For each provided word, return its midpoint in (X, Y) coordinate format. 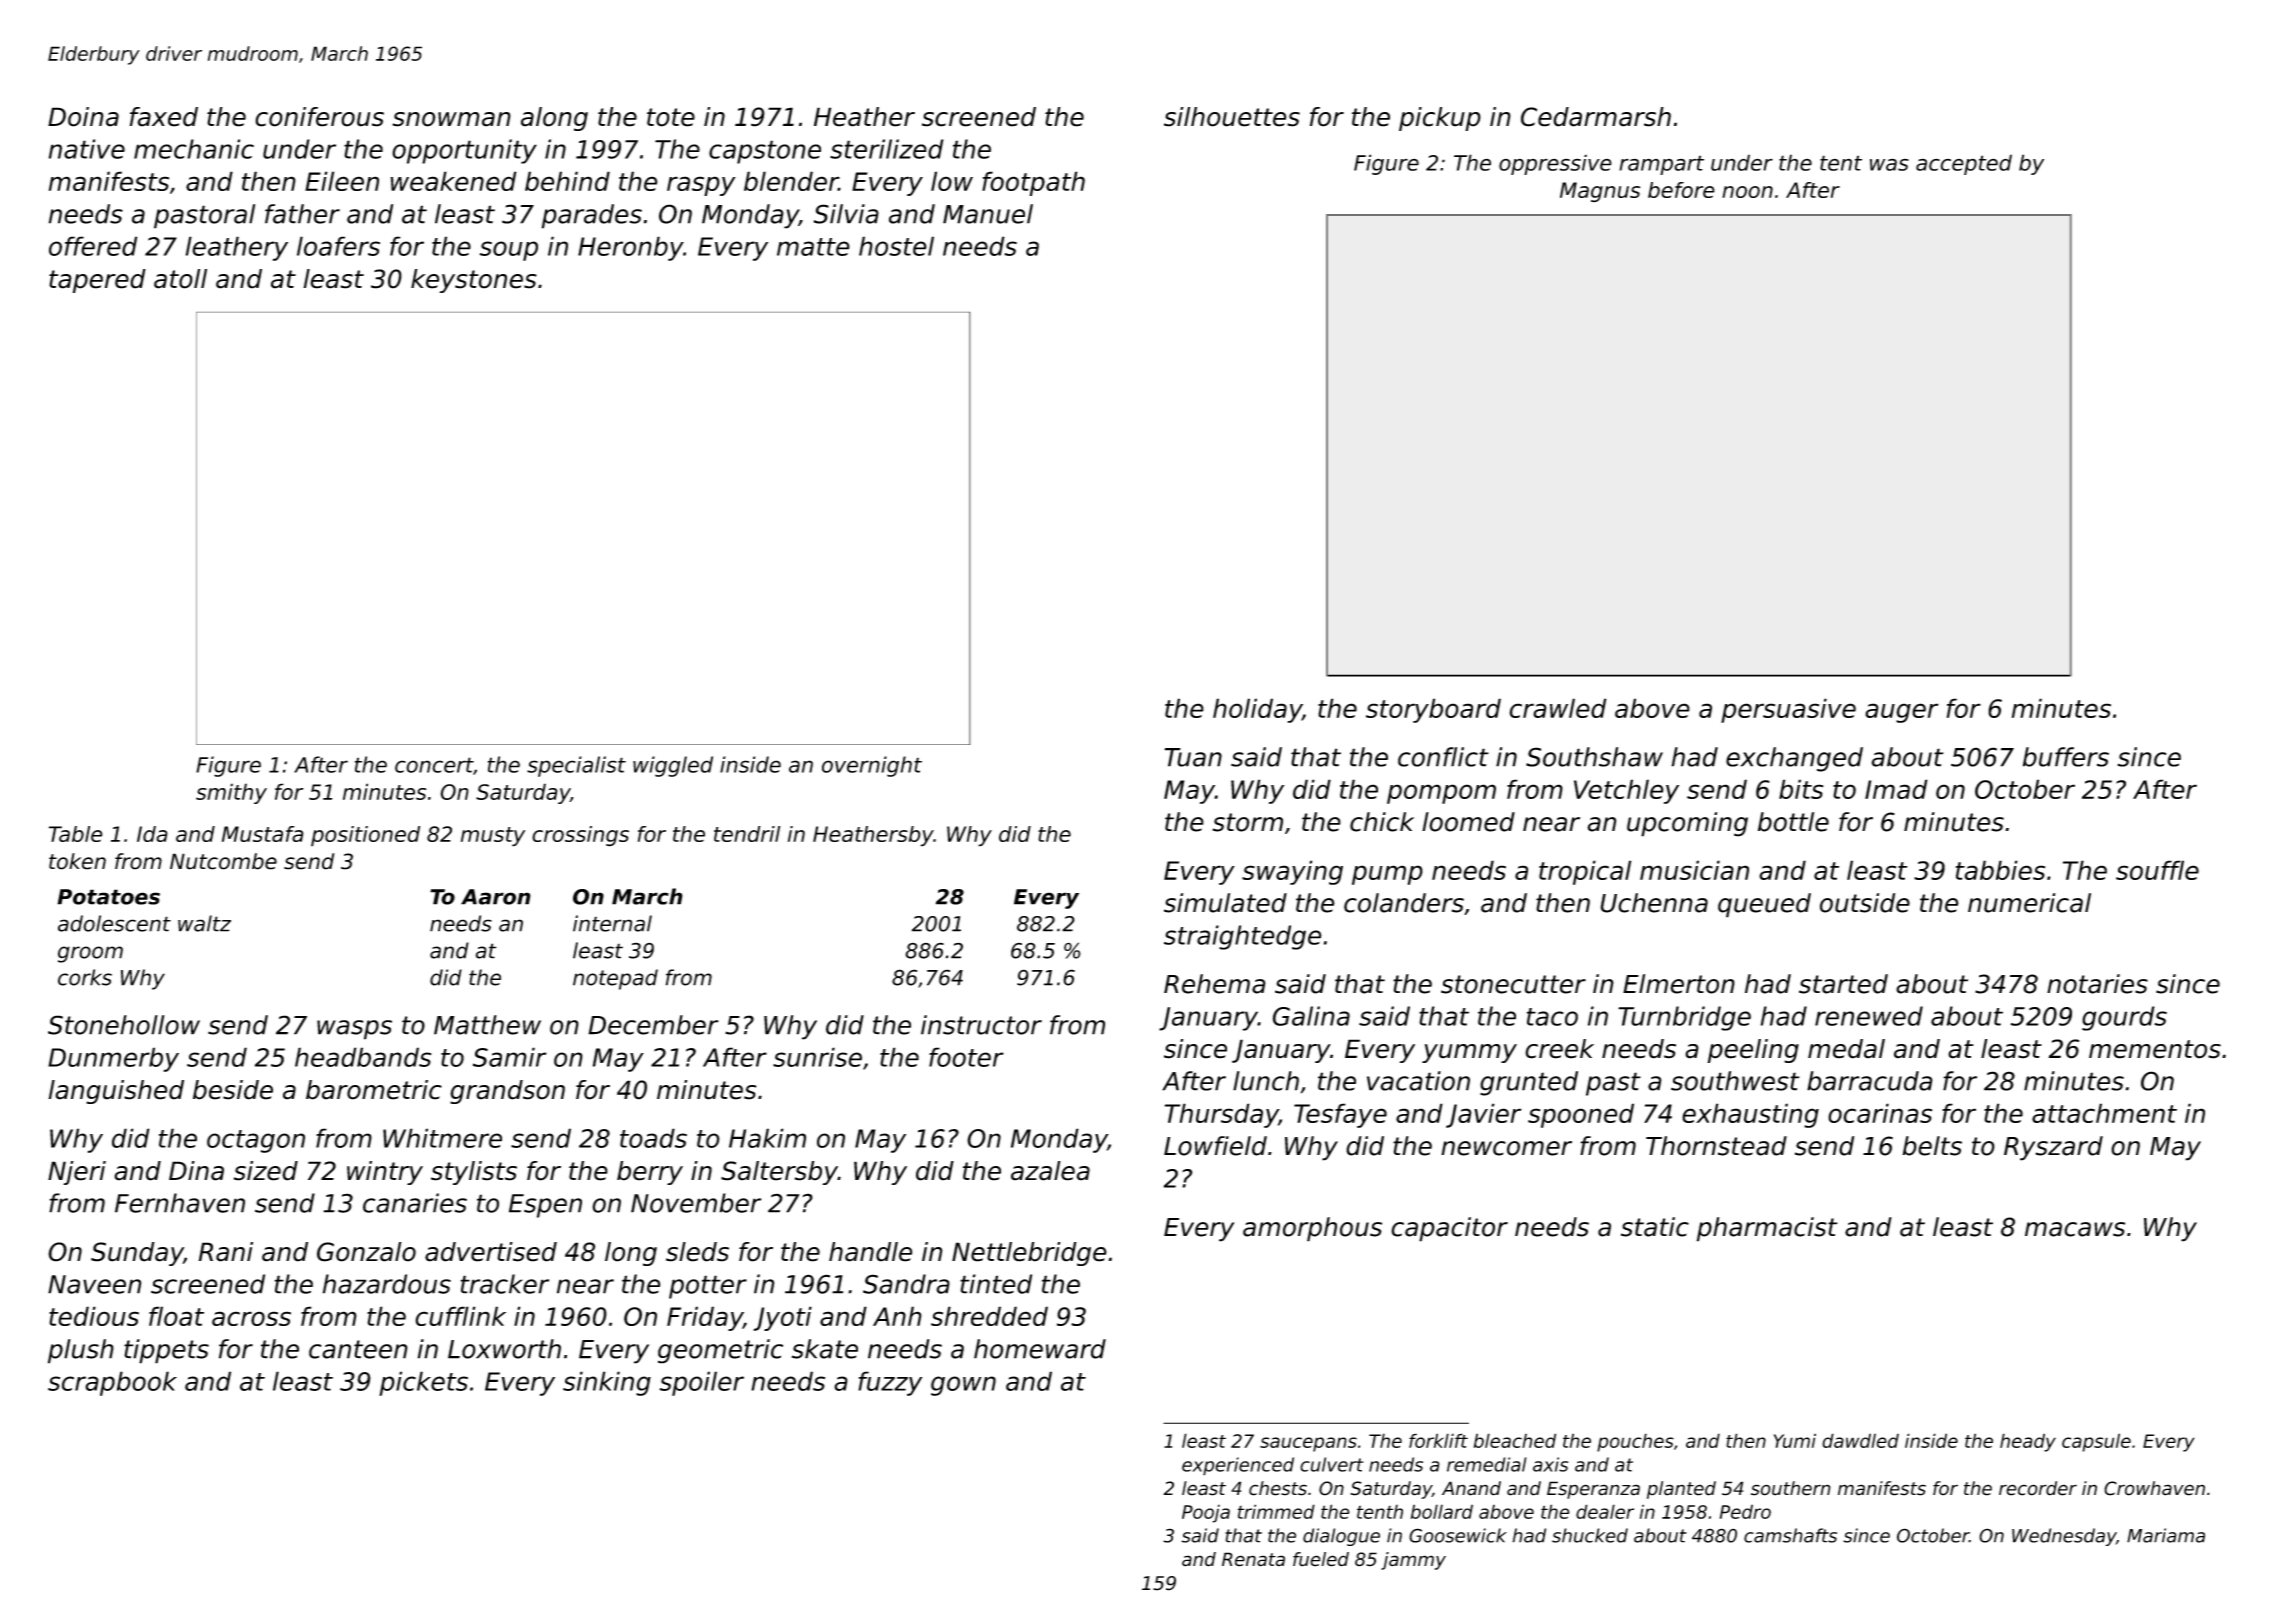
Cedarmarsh (1596, 117)
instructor (981, 1025)
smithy (231, 793)
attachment (2104, 1113)
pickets (423, 1383)
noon (1747, 192)
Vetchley (1626, 791)
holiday (1257, 710)
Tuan (1193, 757)
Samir (510, 1057)
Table (76, 834)
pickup (1440, 119)
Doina (83, 117)
